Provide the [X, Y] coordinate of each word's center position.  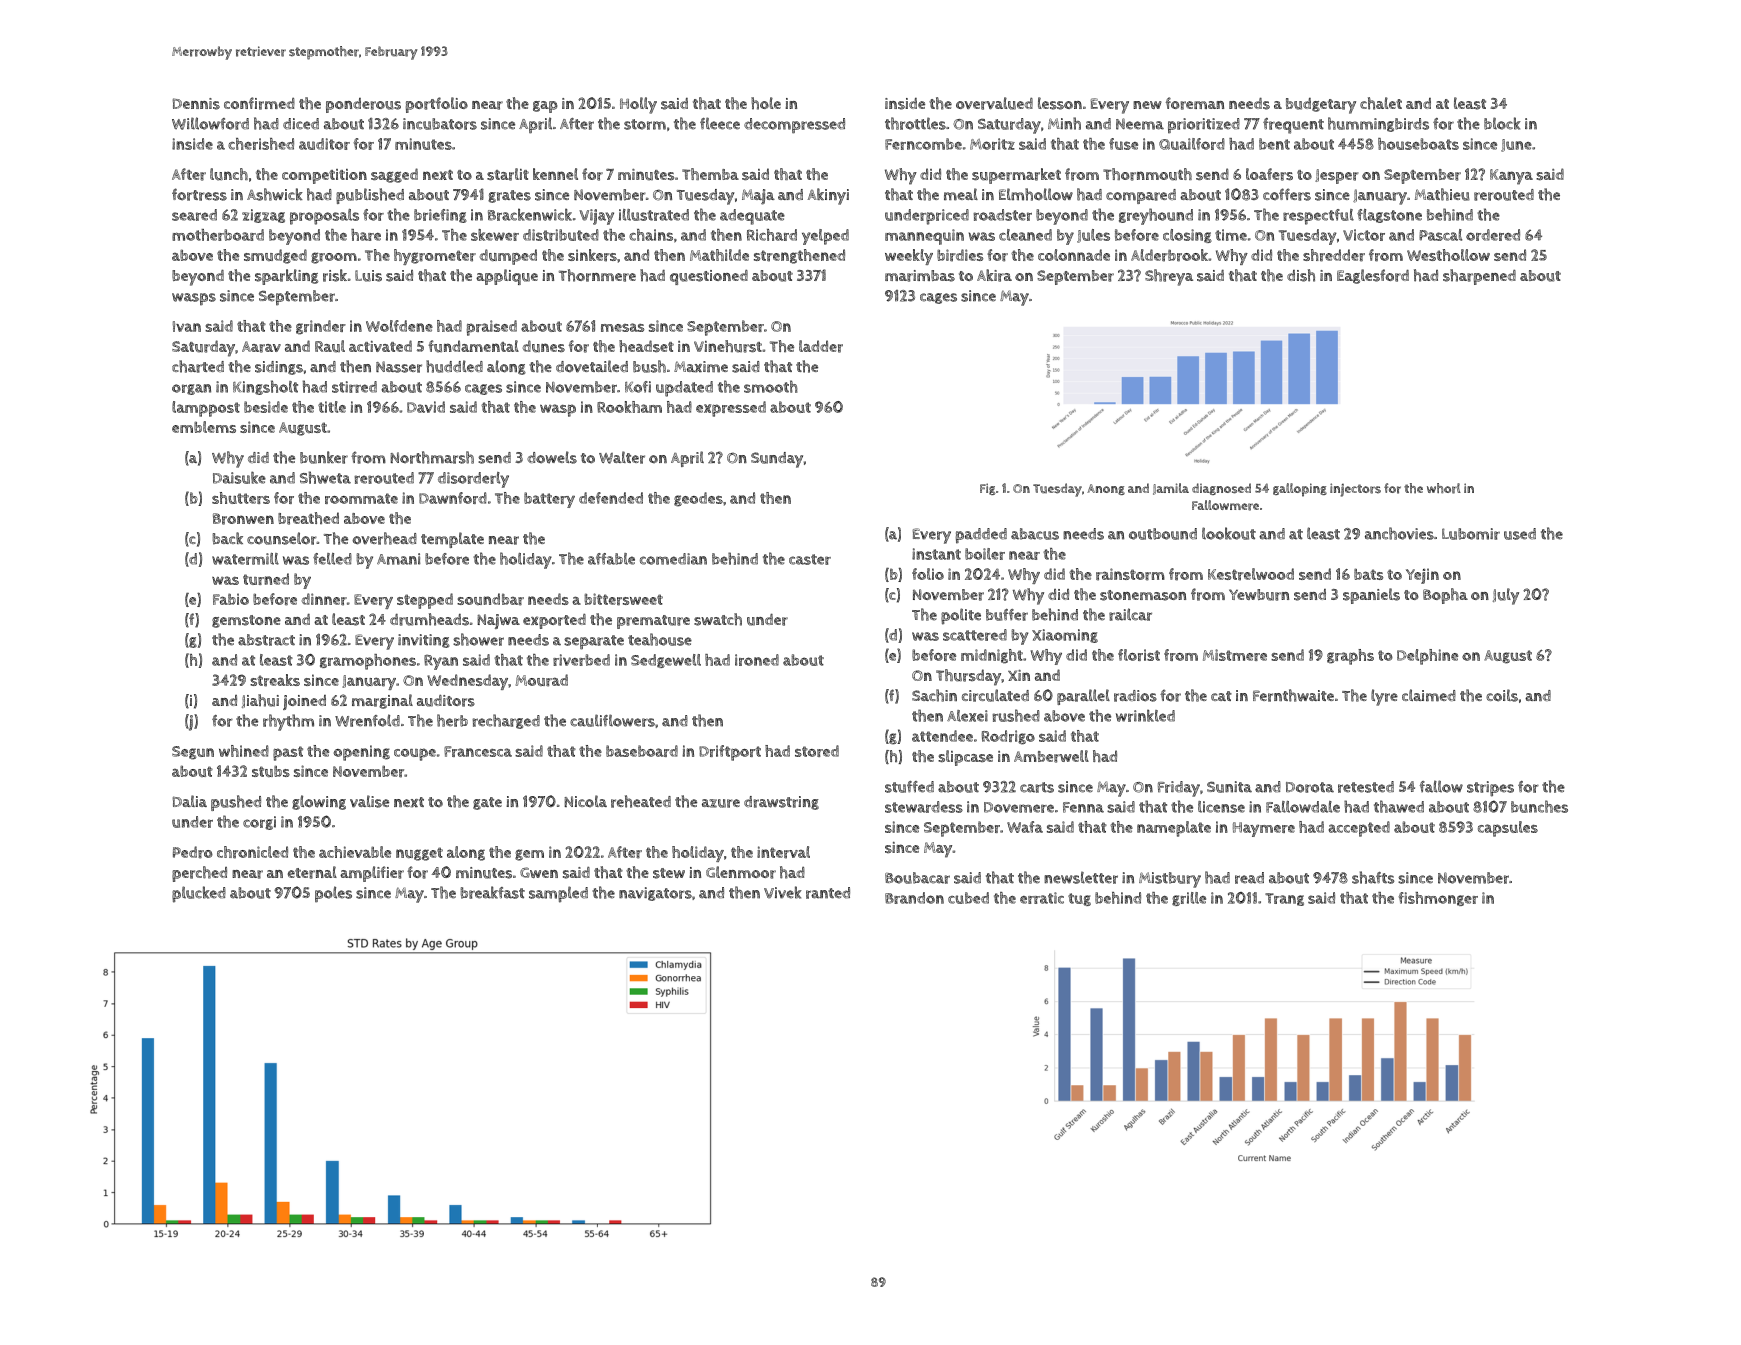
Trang [1284, 899]
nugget [419, 854]
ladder [821, 346]
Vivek [783, 892]
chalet [1381, 103]
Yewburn [1259, 595]
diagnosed [1221, 489]
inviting [424, 641]
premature [653, 622]
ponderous [363, 105]
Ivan [187, 326]
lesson [1060, 103]
